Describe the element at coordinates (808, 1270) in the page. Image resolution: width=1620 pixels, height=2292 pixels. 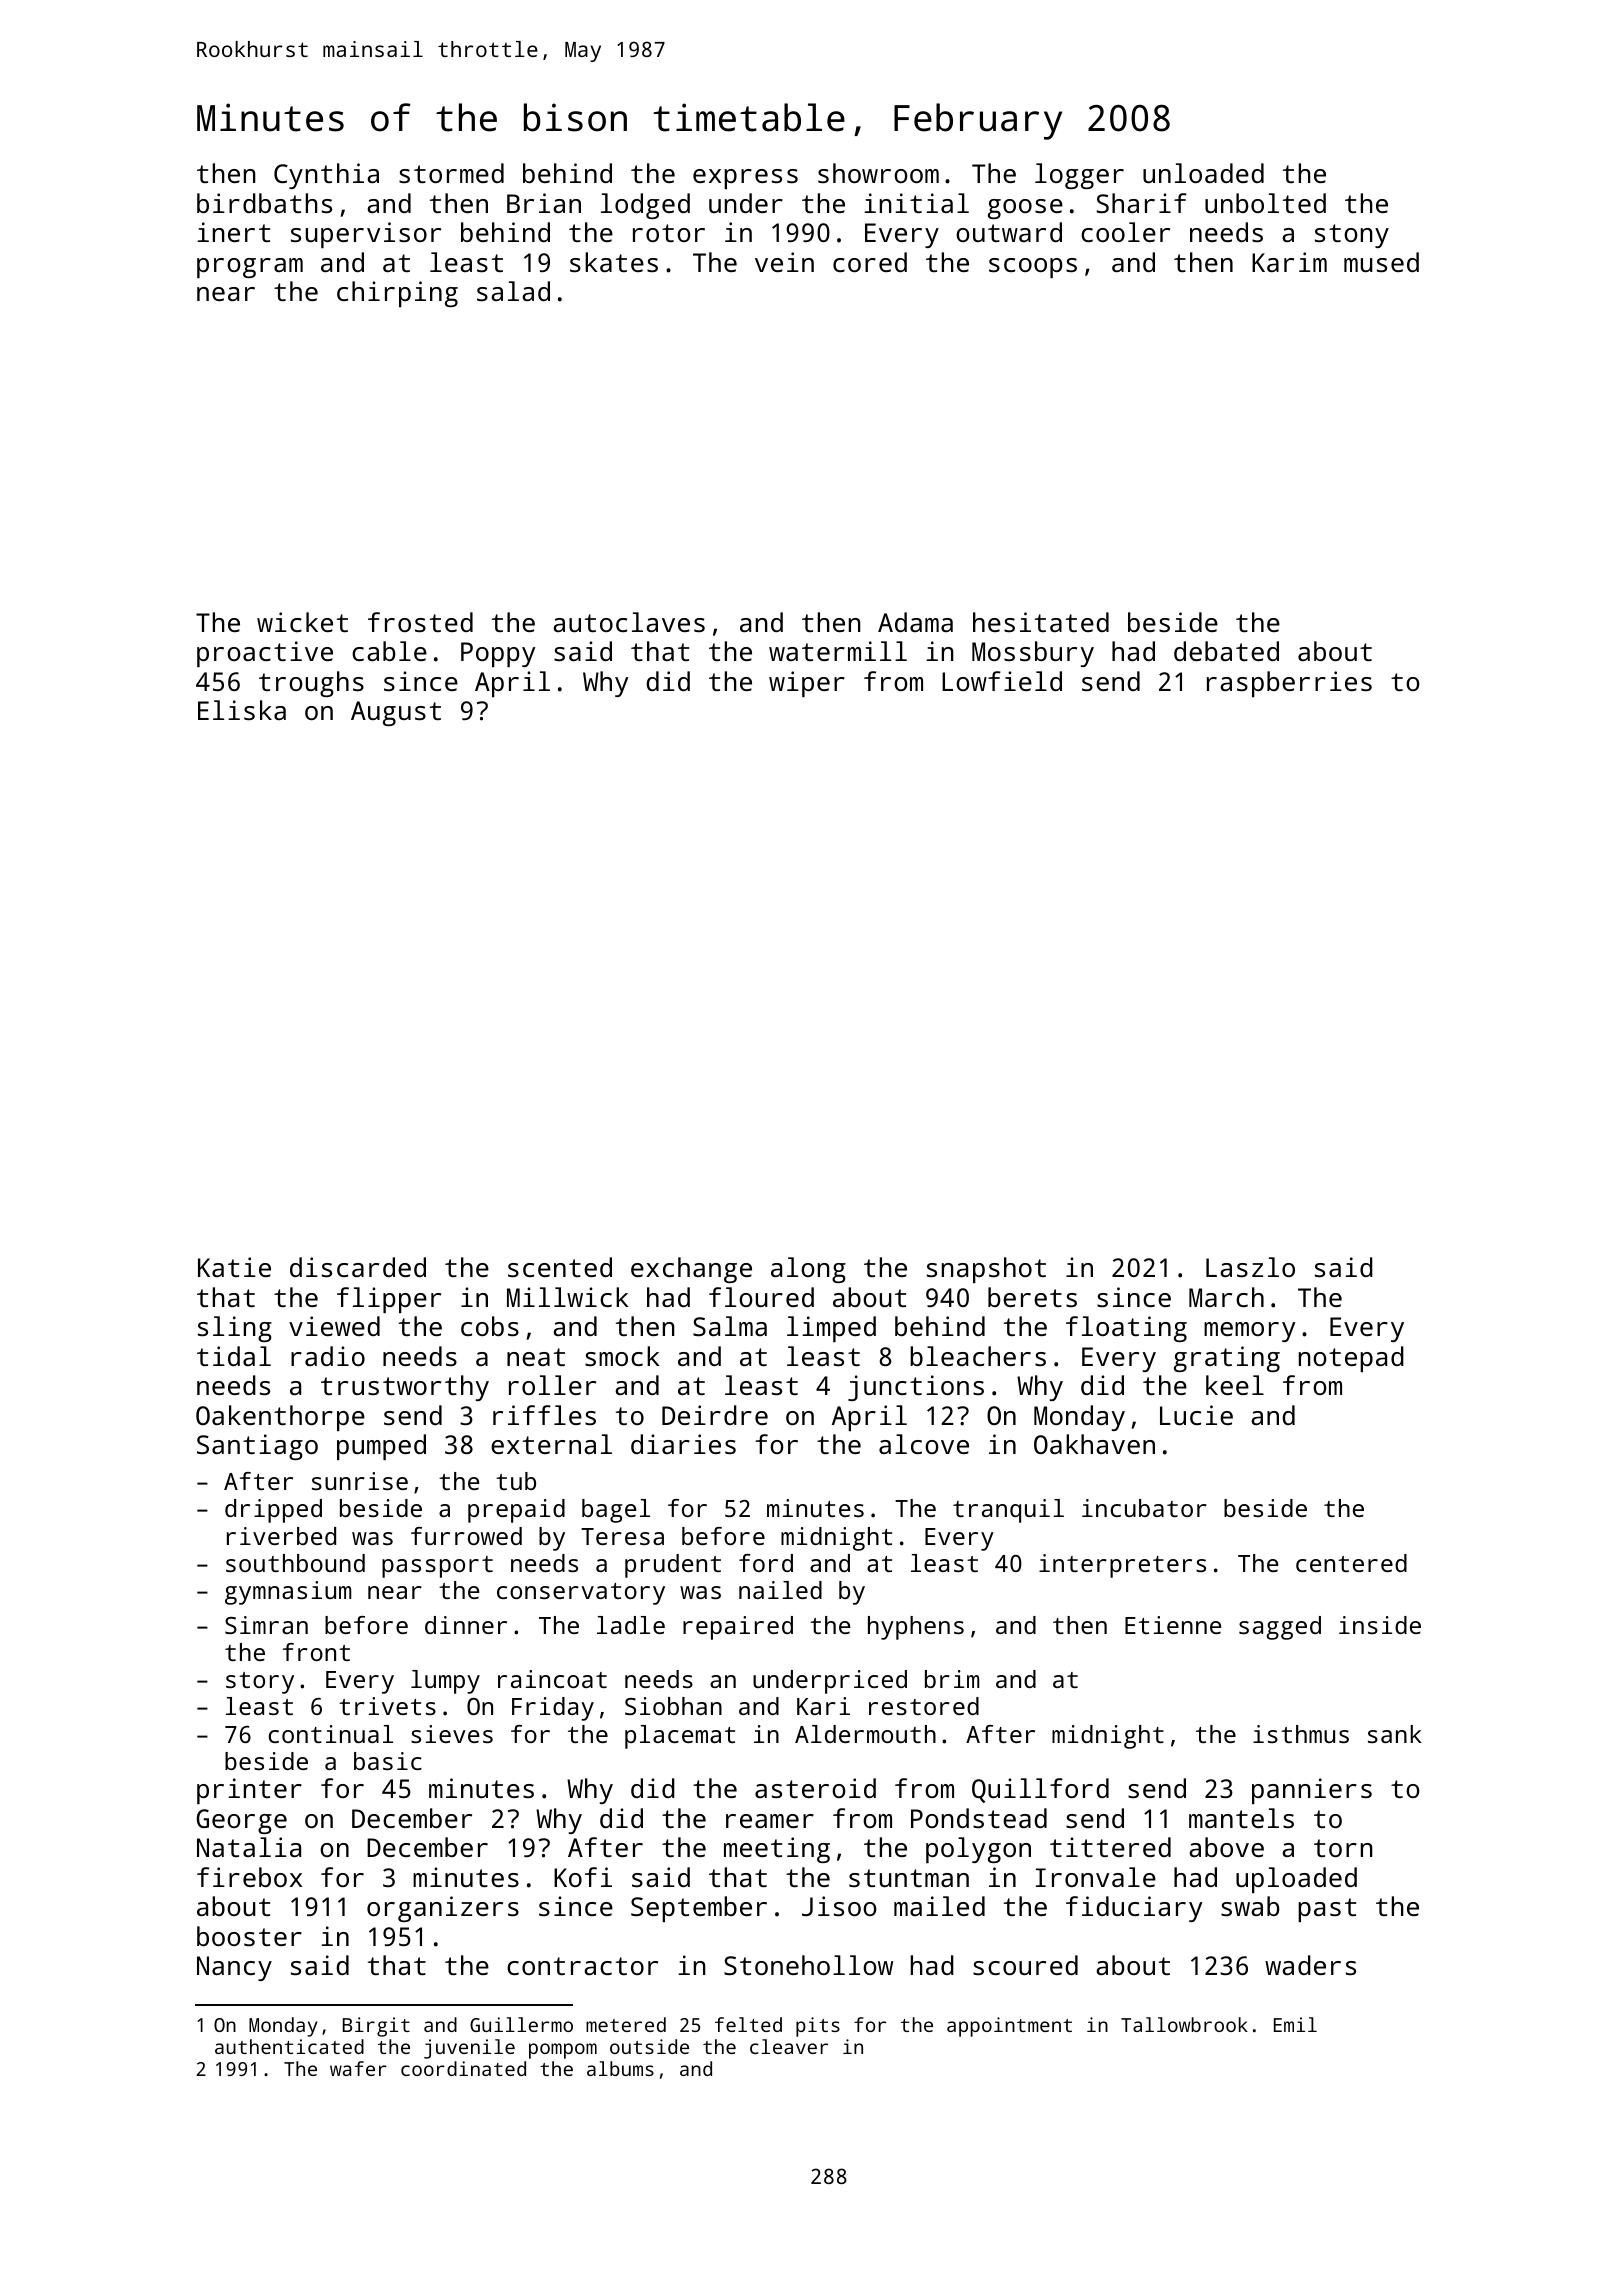
I see `along` at that location.
